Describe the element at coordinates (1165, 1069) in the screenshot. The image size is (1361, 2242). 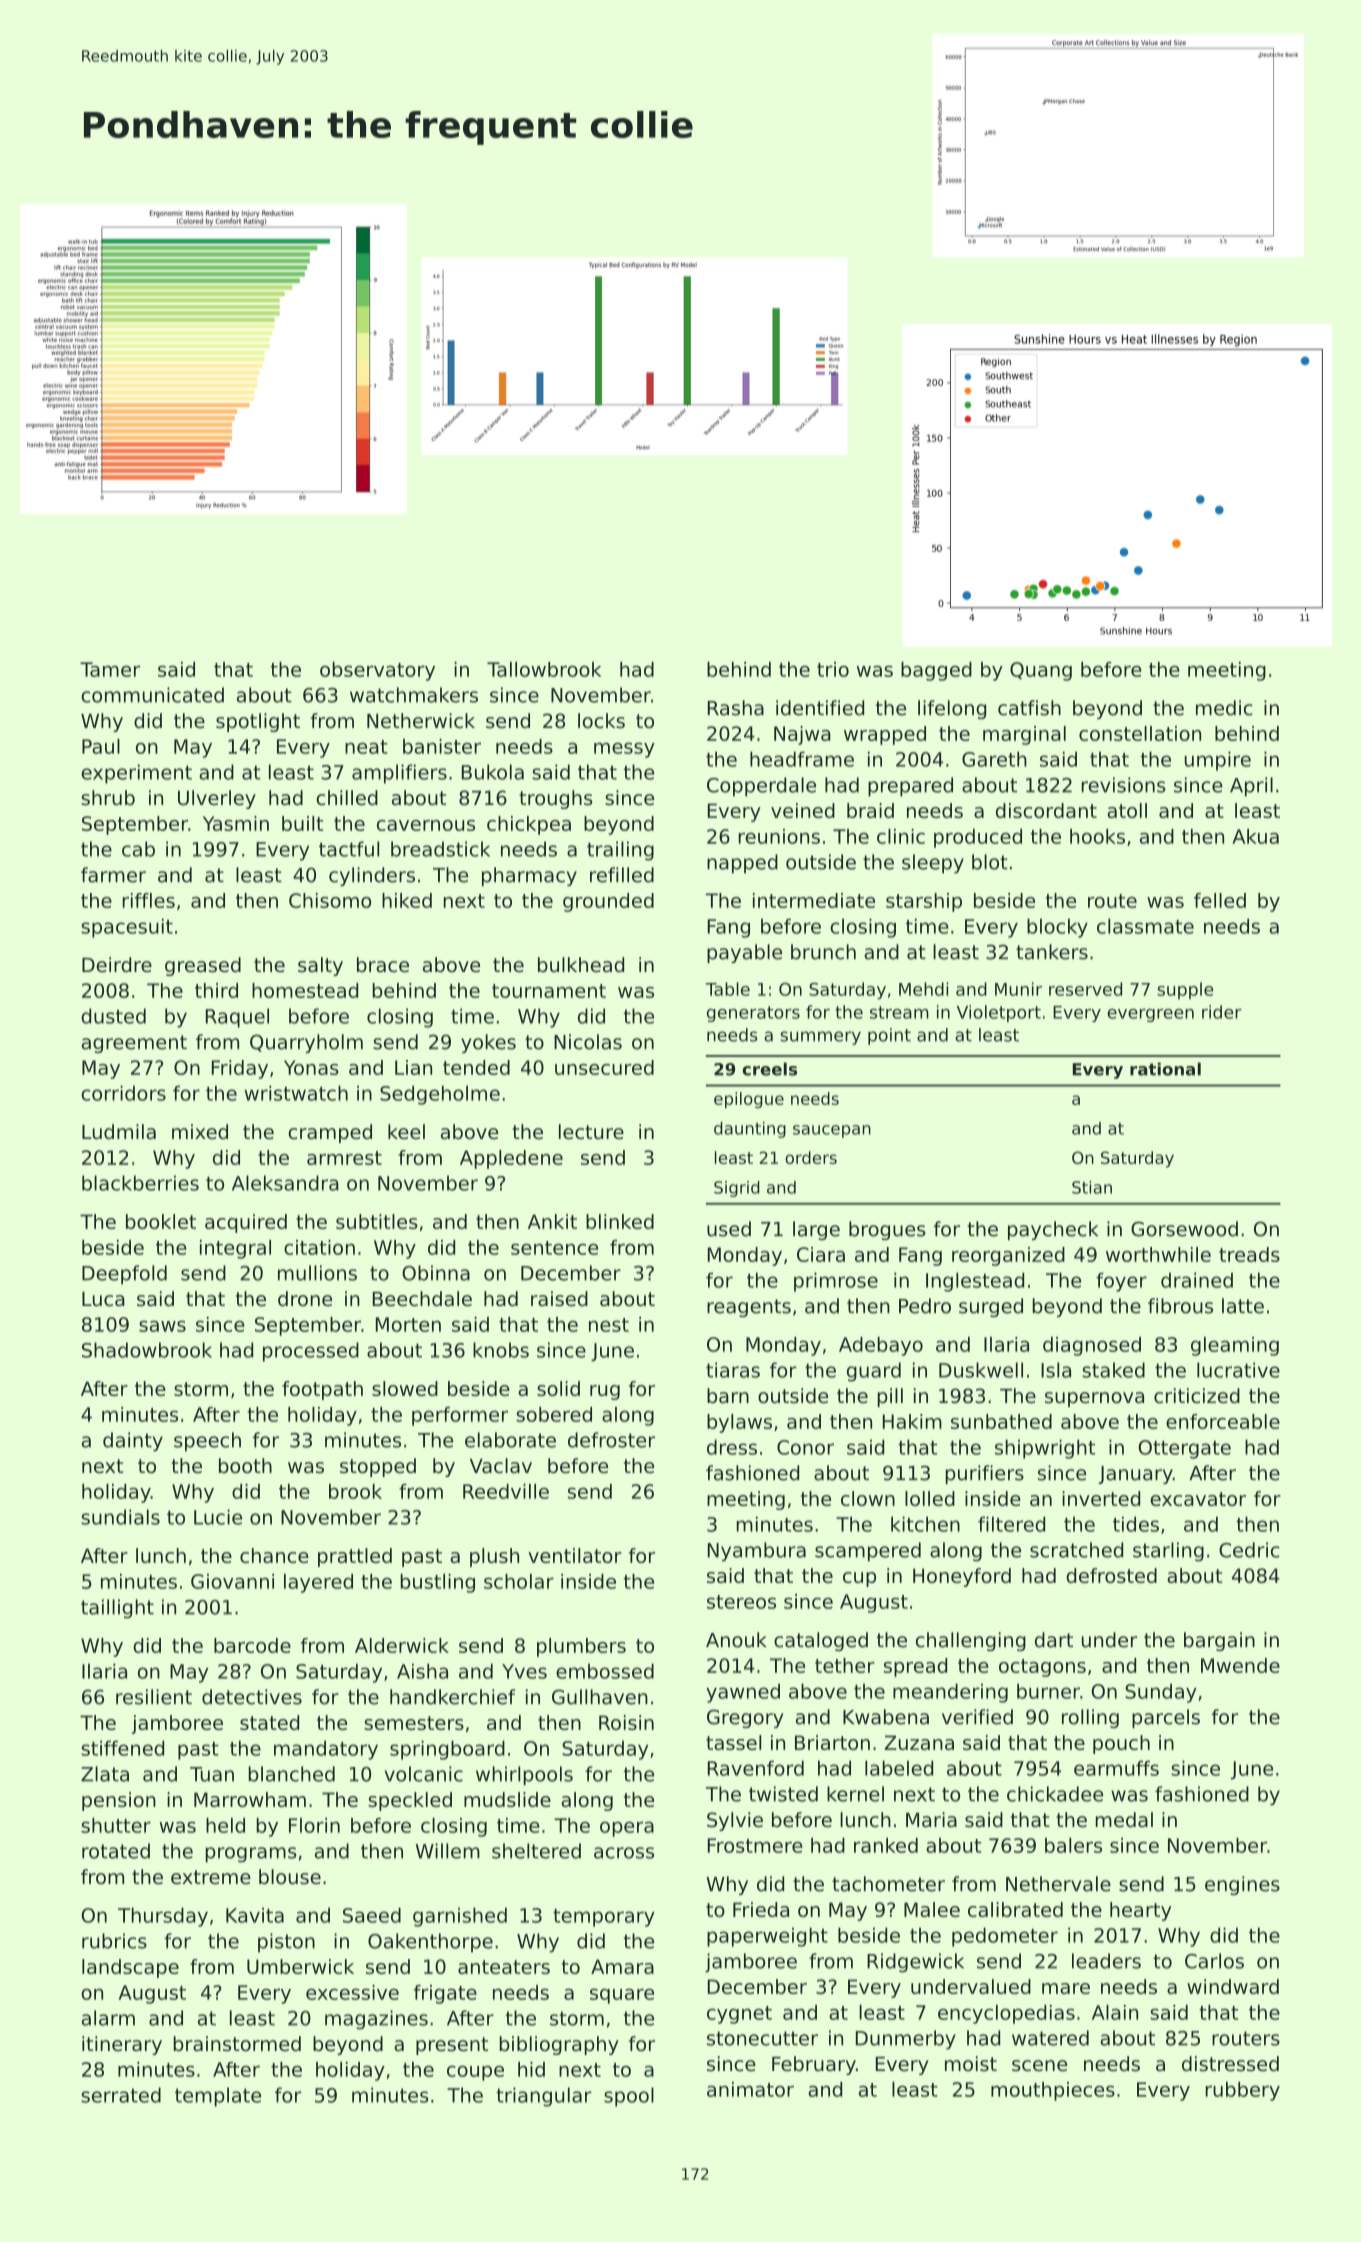
I see `rational` at that location.
